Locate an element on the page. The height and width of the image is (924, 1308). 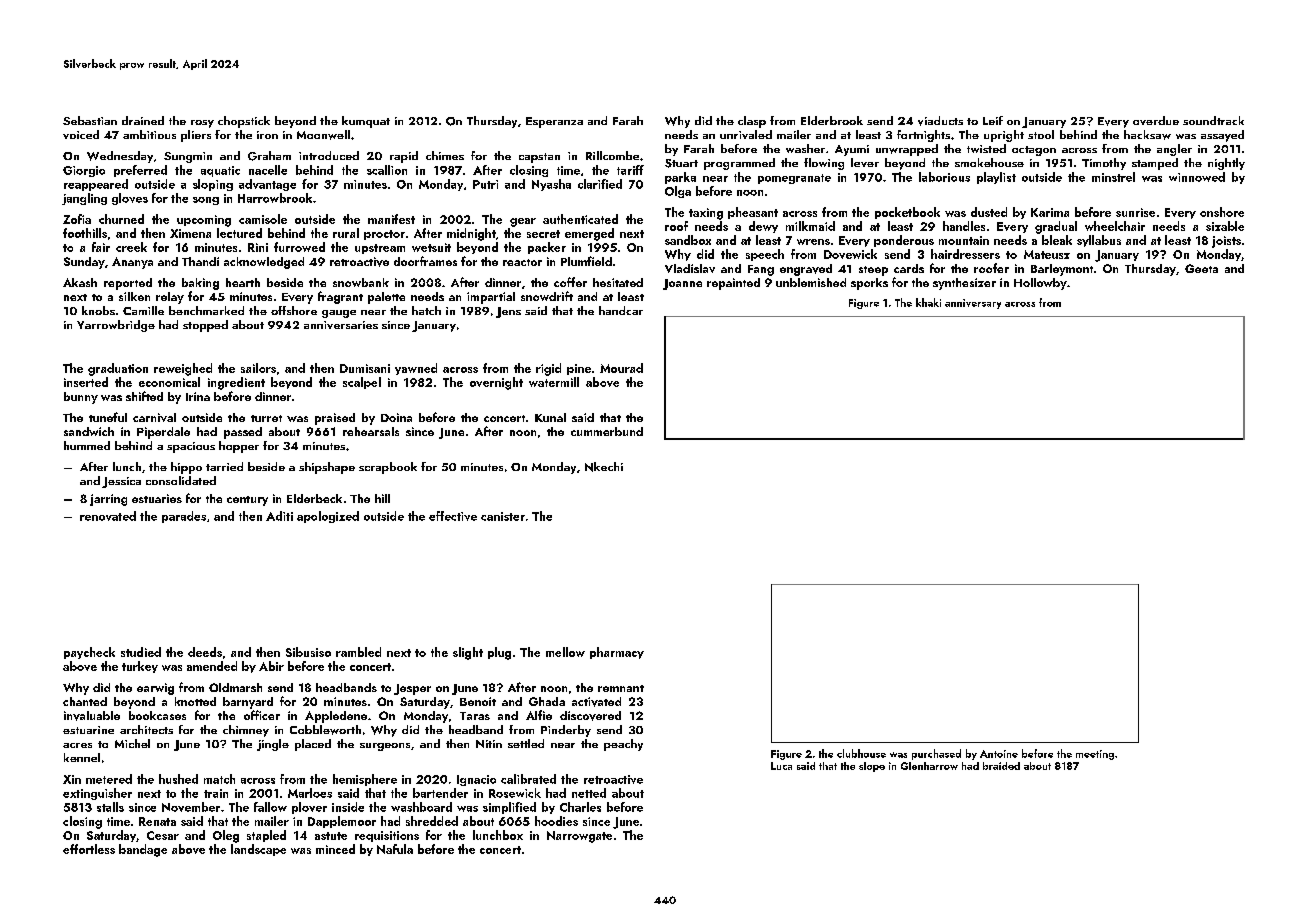
coffer is located at coordinates (570, 282).
